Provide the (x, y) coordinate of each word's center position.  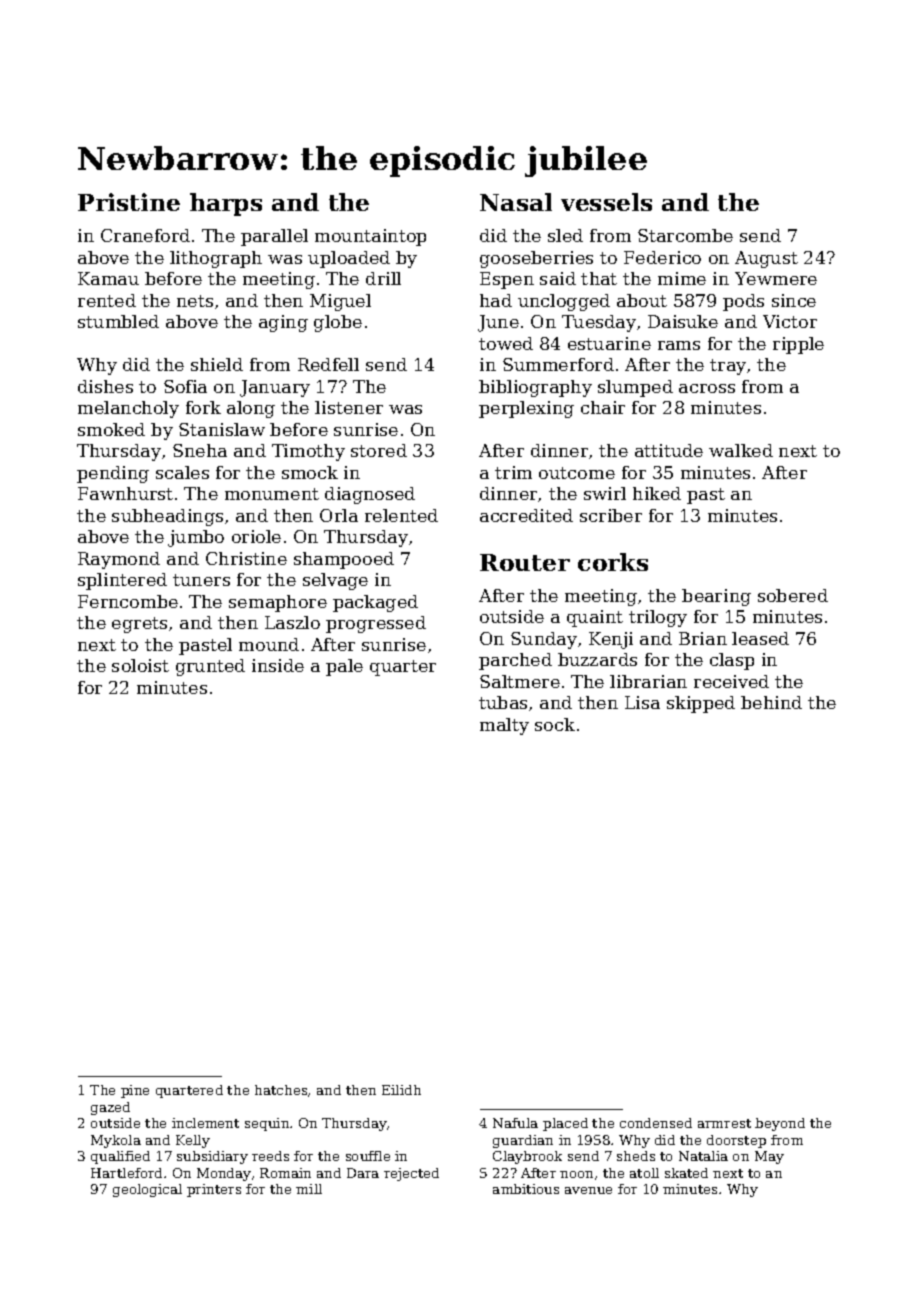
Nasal (516, 202)
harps (226, 204)
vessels (606, 202)
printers (214, 1190)
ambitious (526, 1189)
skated (686, 1173)
